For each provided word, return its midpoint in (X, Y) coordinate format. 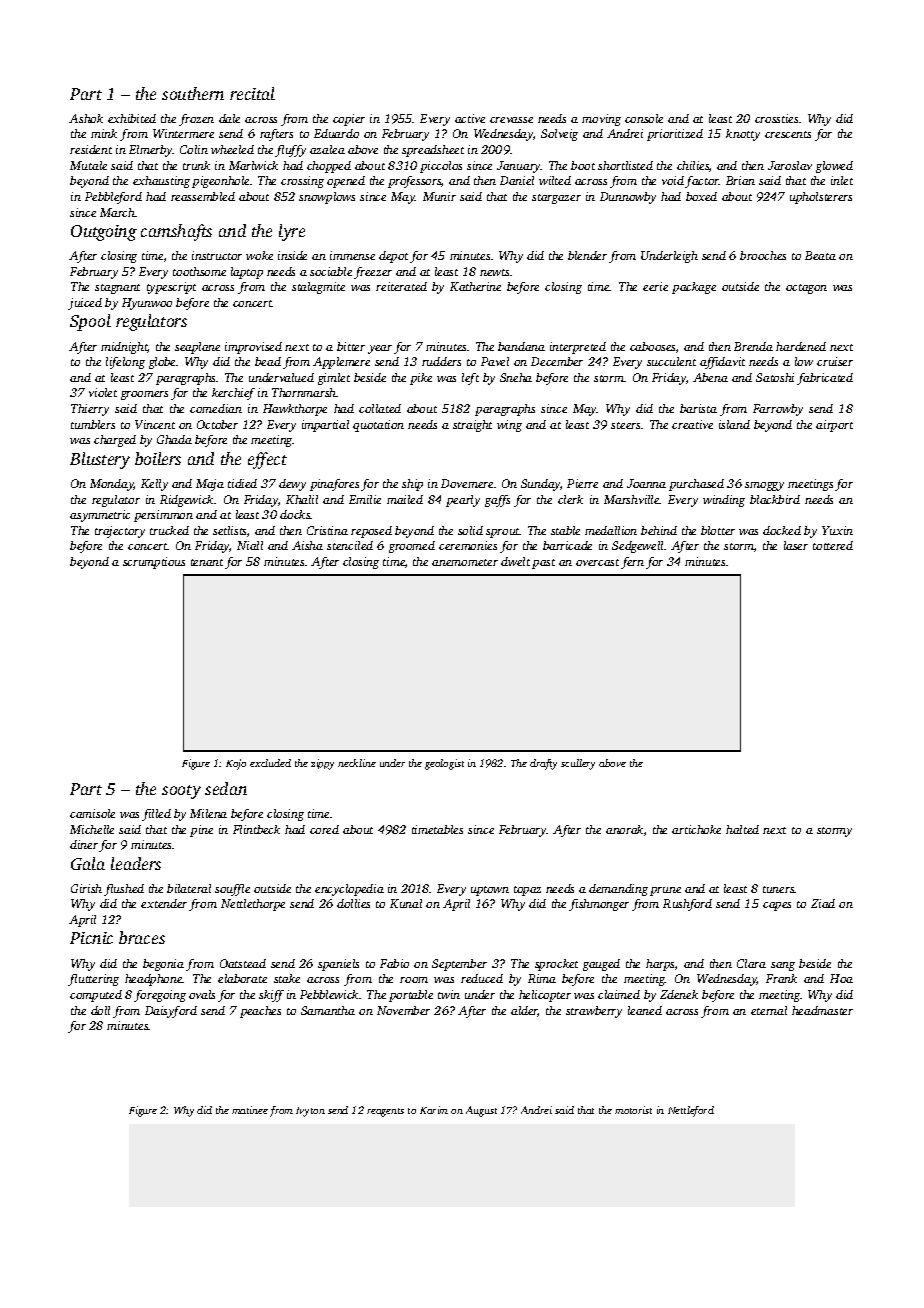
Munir (439, 196)
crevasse (511, 120)
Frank (781, 978)
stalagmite (318, 288)
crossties (776, 118)
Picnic (91, 938)
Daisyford (171, 1012)
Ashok (86, 118)
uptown (490, 891)
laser (796, 545)
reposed (371, 532)
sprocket (556, 965)
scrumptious (154, 563)
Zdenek (679, 994)
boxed (701, 196)
